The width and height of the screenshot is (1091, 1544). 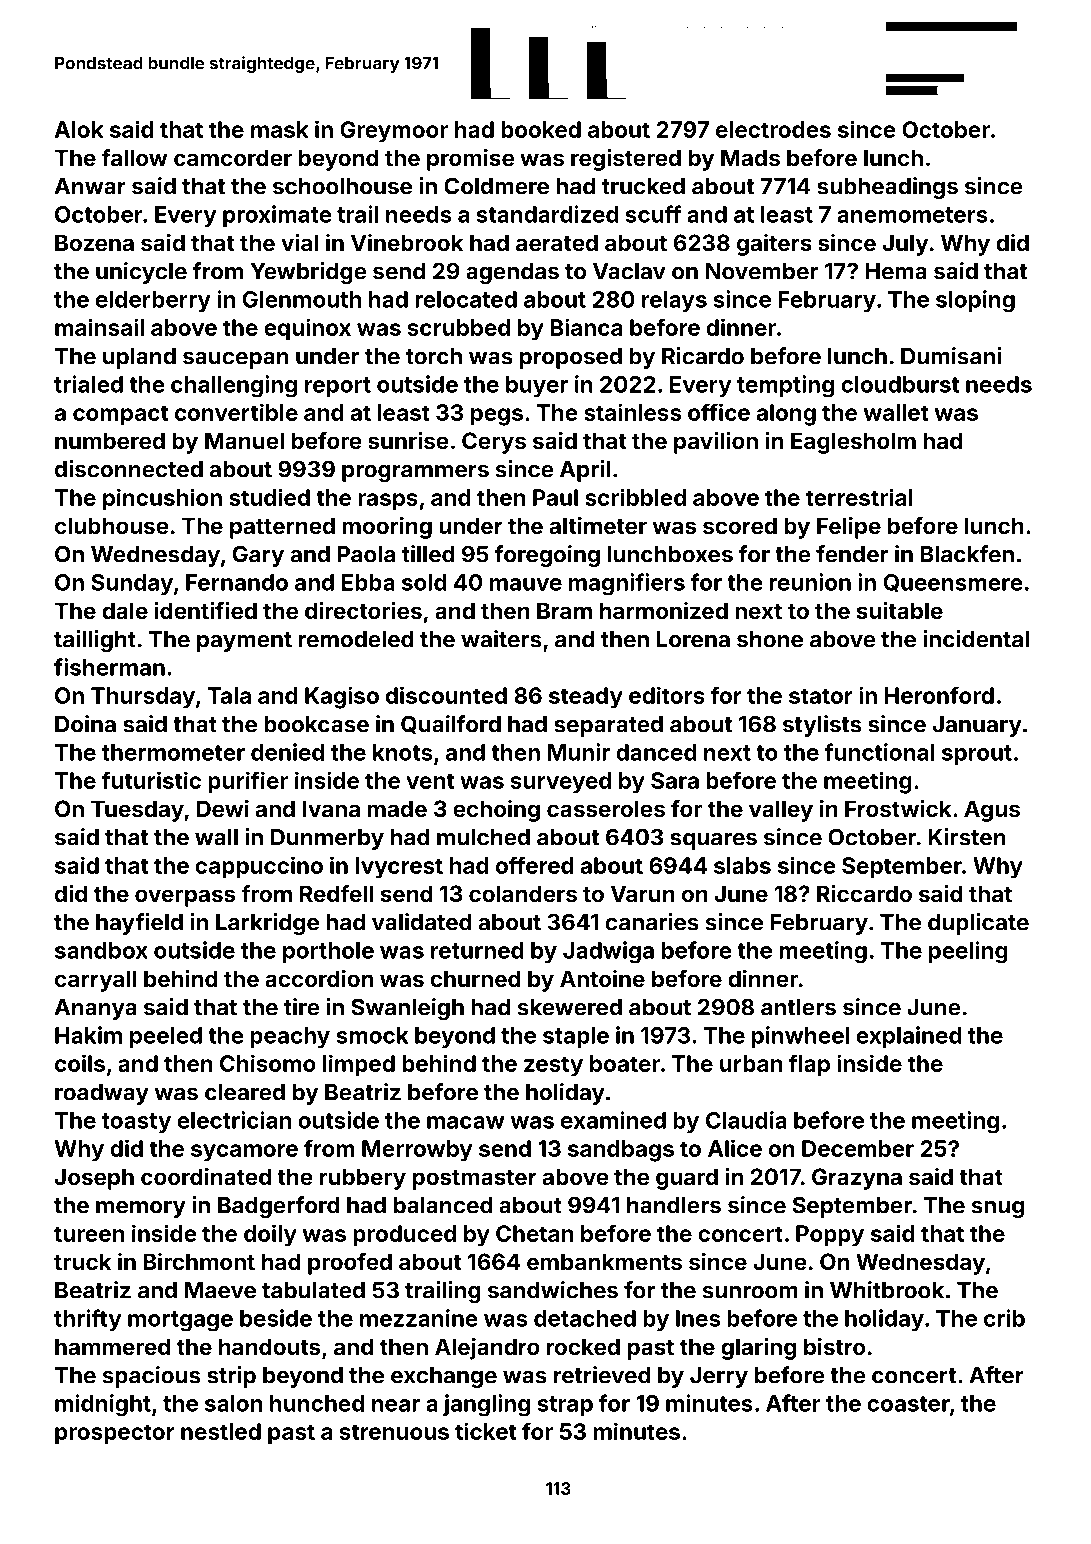 What do you see at coordinates (967, 837) in the screenshot?
I see `Kirsten` at bounding box center [967, 837].
